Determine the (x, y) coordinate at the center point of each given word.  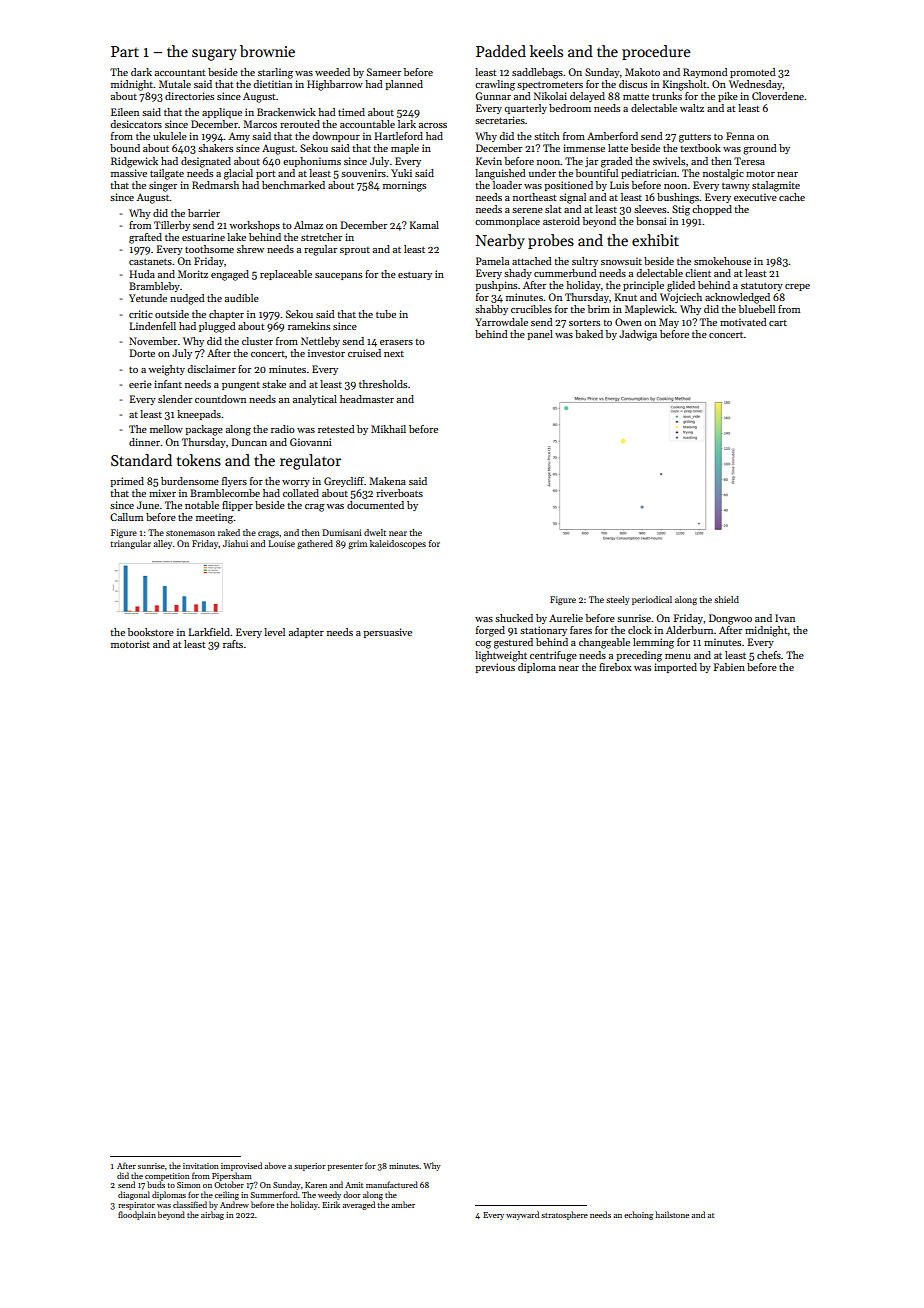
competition (167, 1177)
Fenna (740, 136)
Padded (501, 51)
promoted (753, 73)
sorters (584, 323)
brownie (267, 51)
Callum (126, 517)
